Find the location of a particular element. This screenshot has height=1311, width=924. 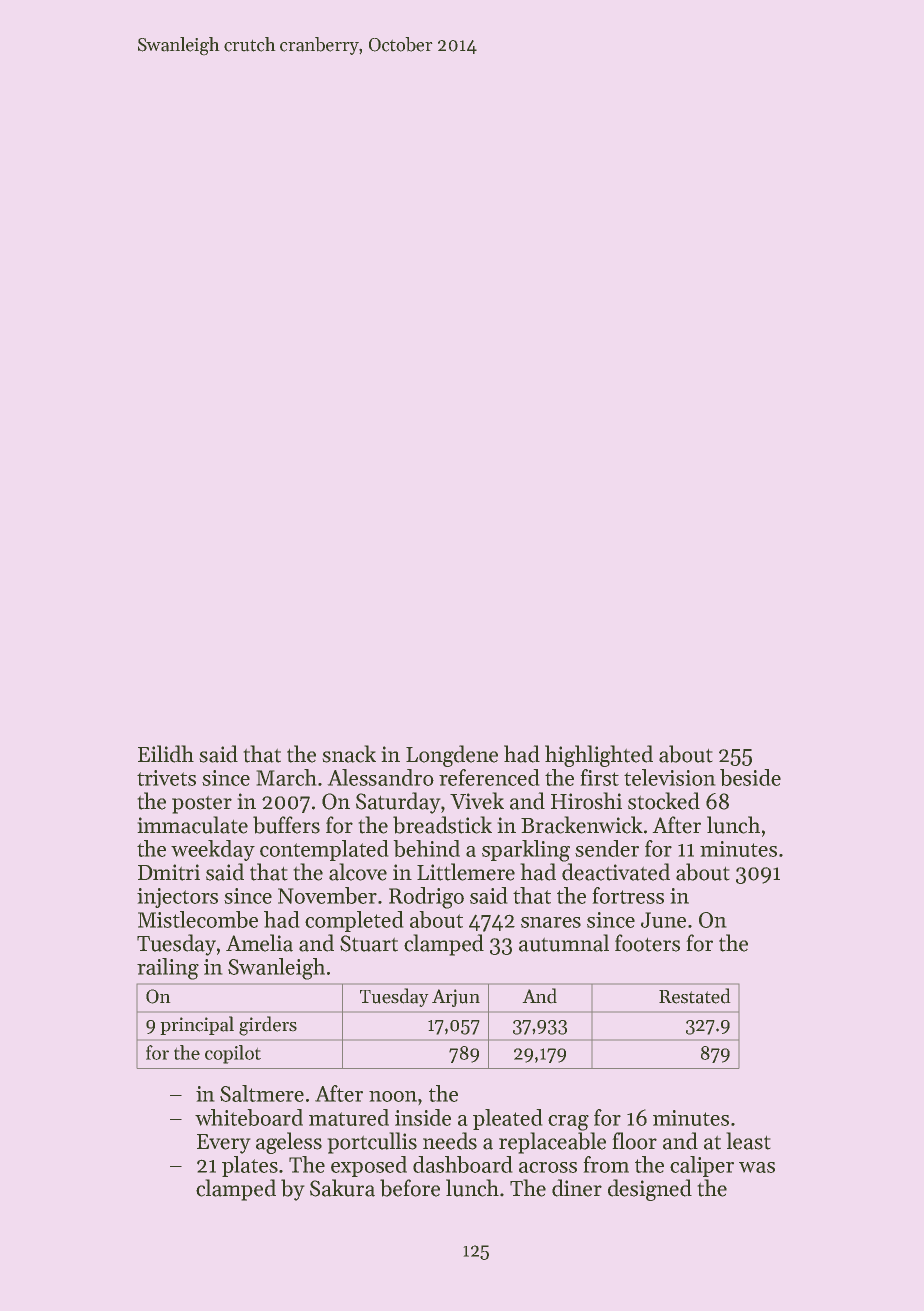

Saltmere is located at coordinates (262, 1093).
